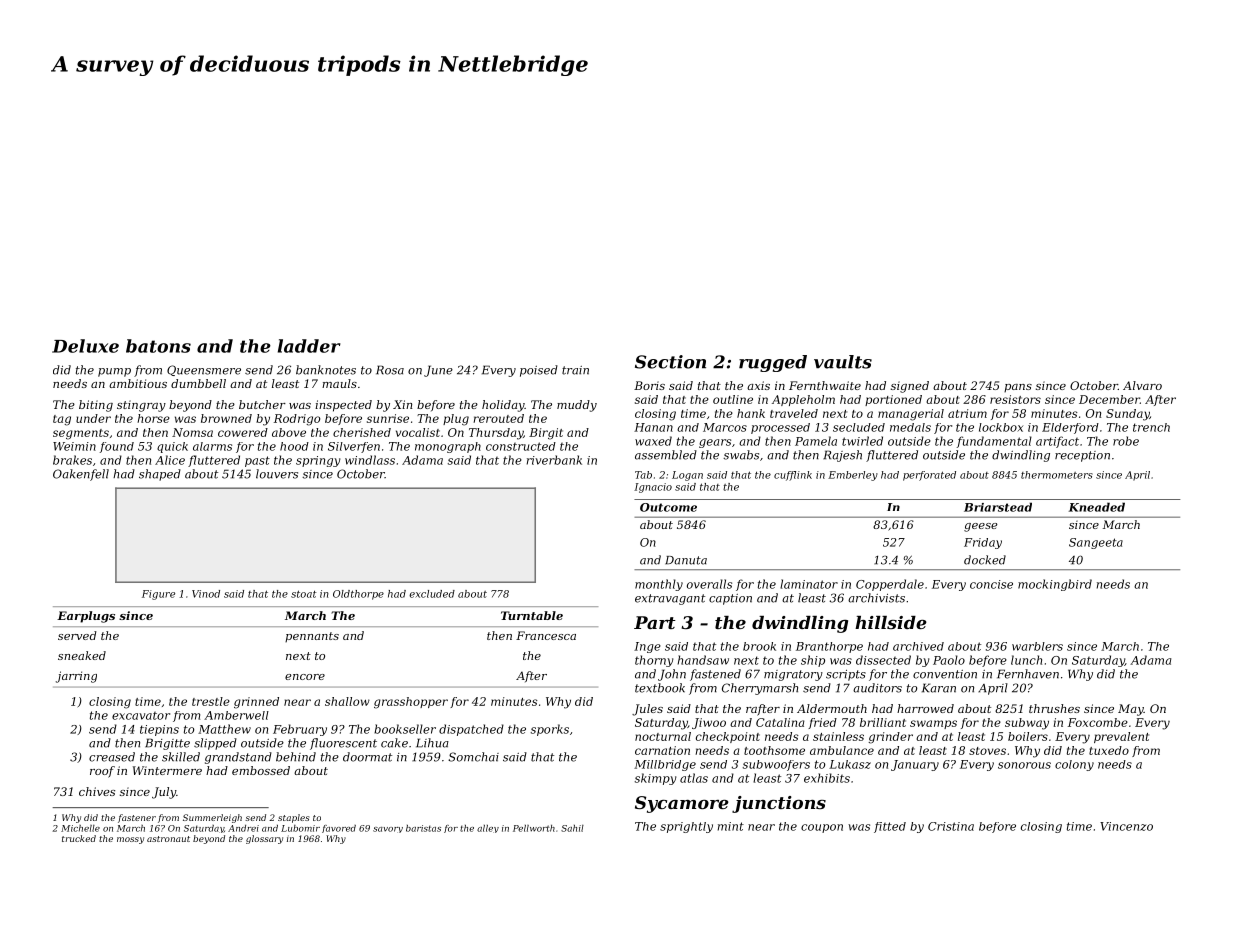  I want to click on Sangeeta, so click(1096, 543).
